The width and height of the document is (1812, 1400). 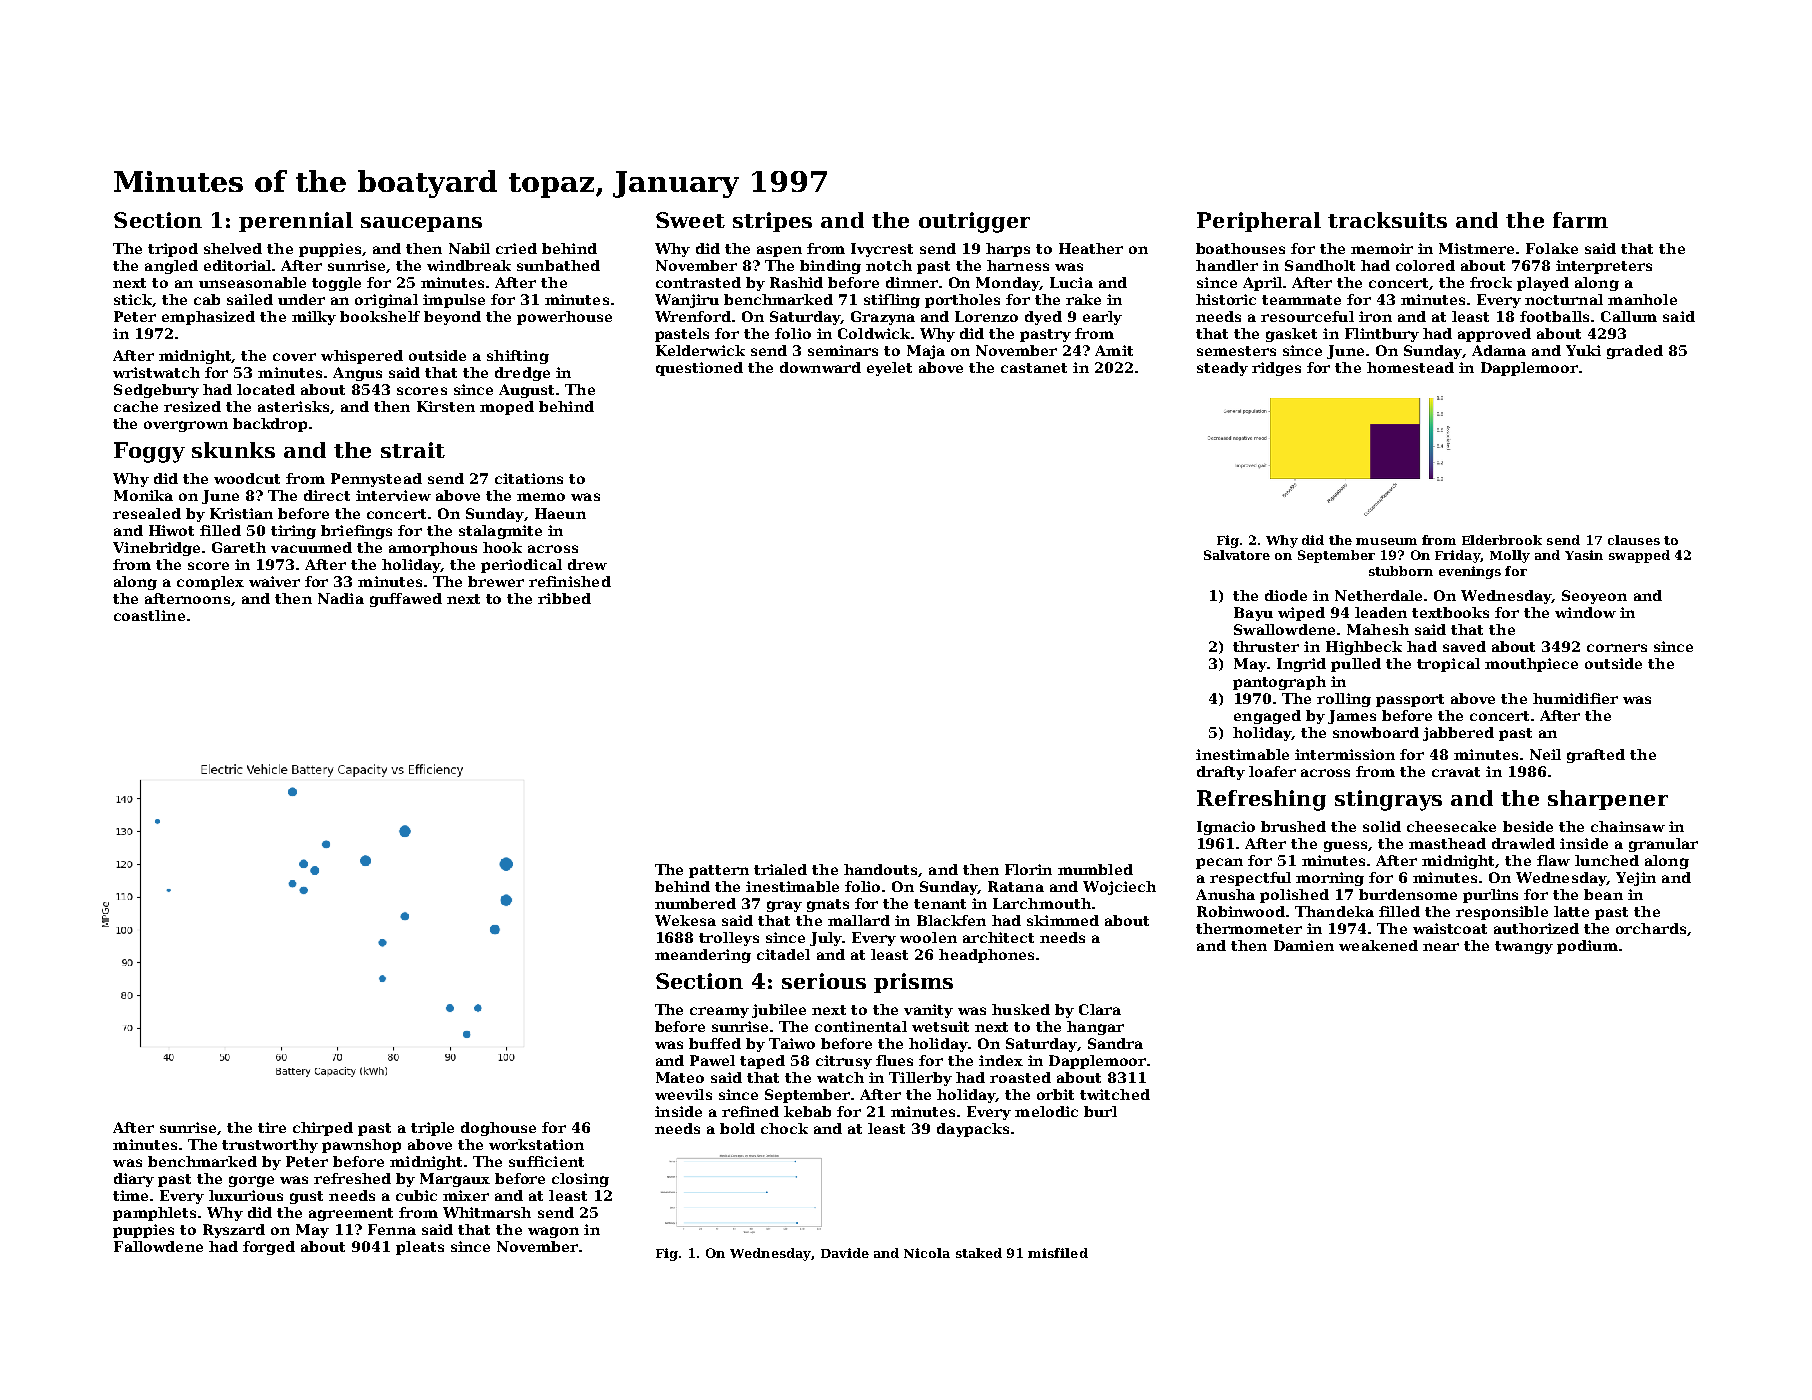 I want to click on podium, so click(x=1587, y=947).
